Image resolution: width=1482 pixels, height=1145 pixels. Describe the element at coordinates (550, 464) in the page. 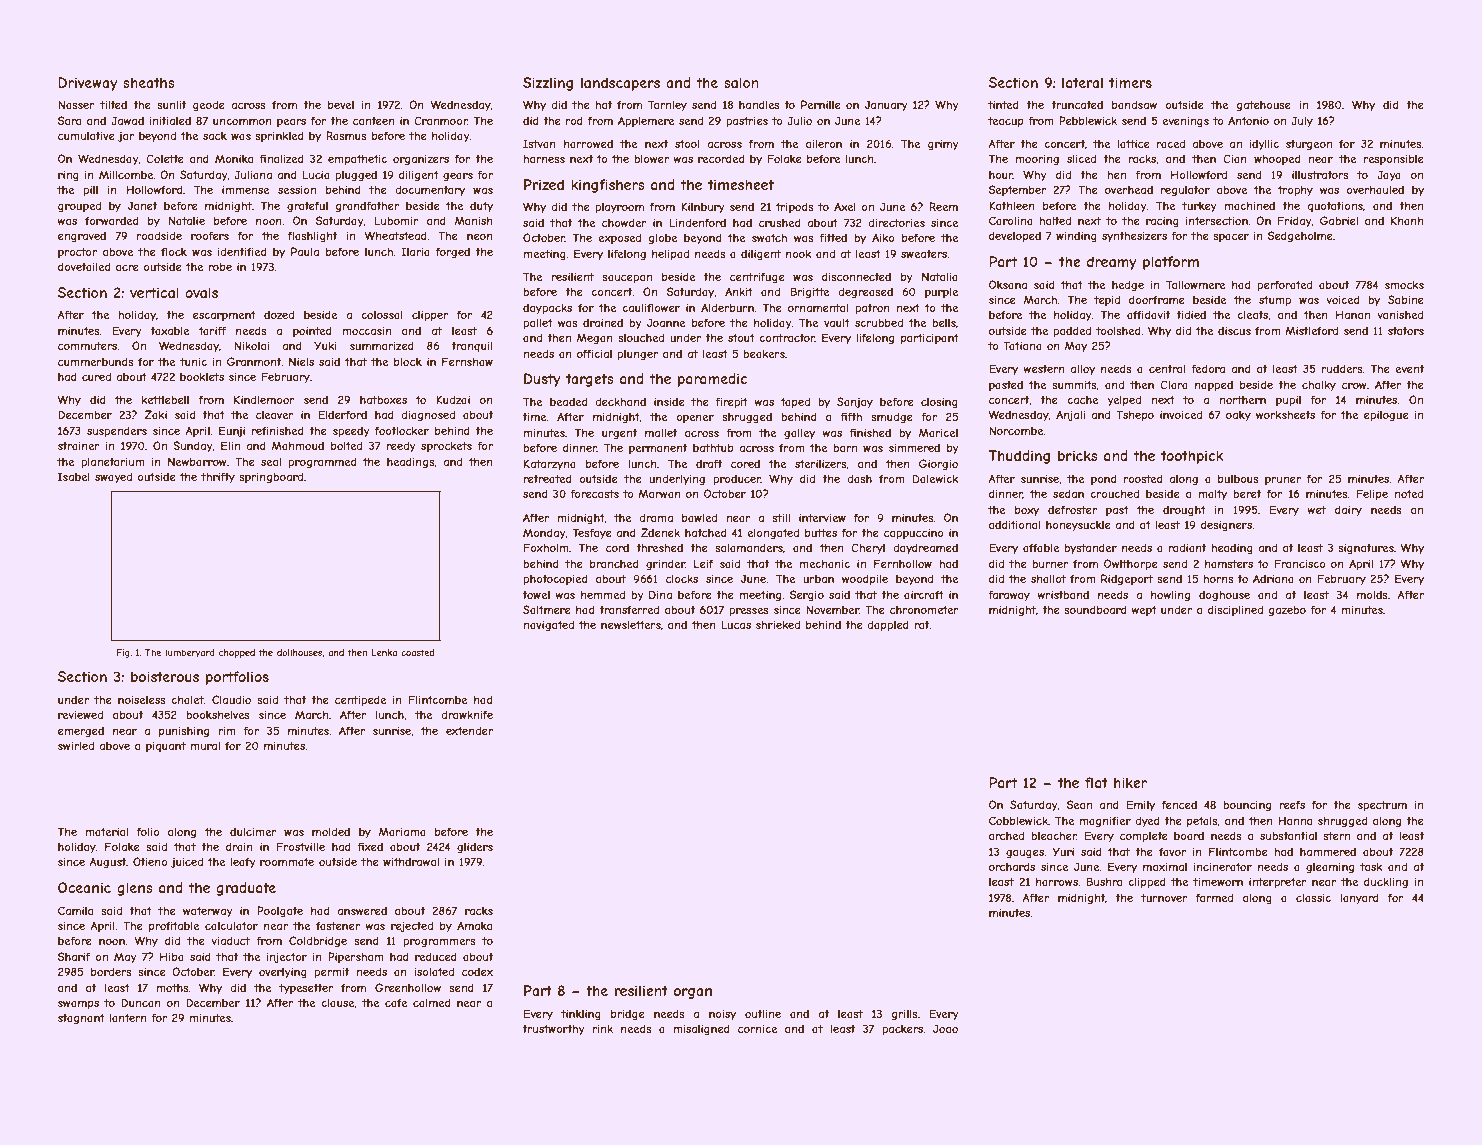

I see `Katarzyna` at that location.
